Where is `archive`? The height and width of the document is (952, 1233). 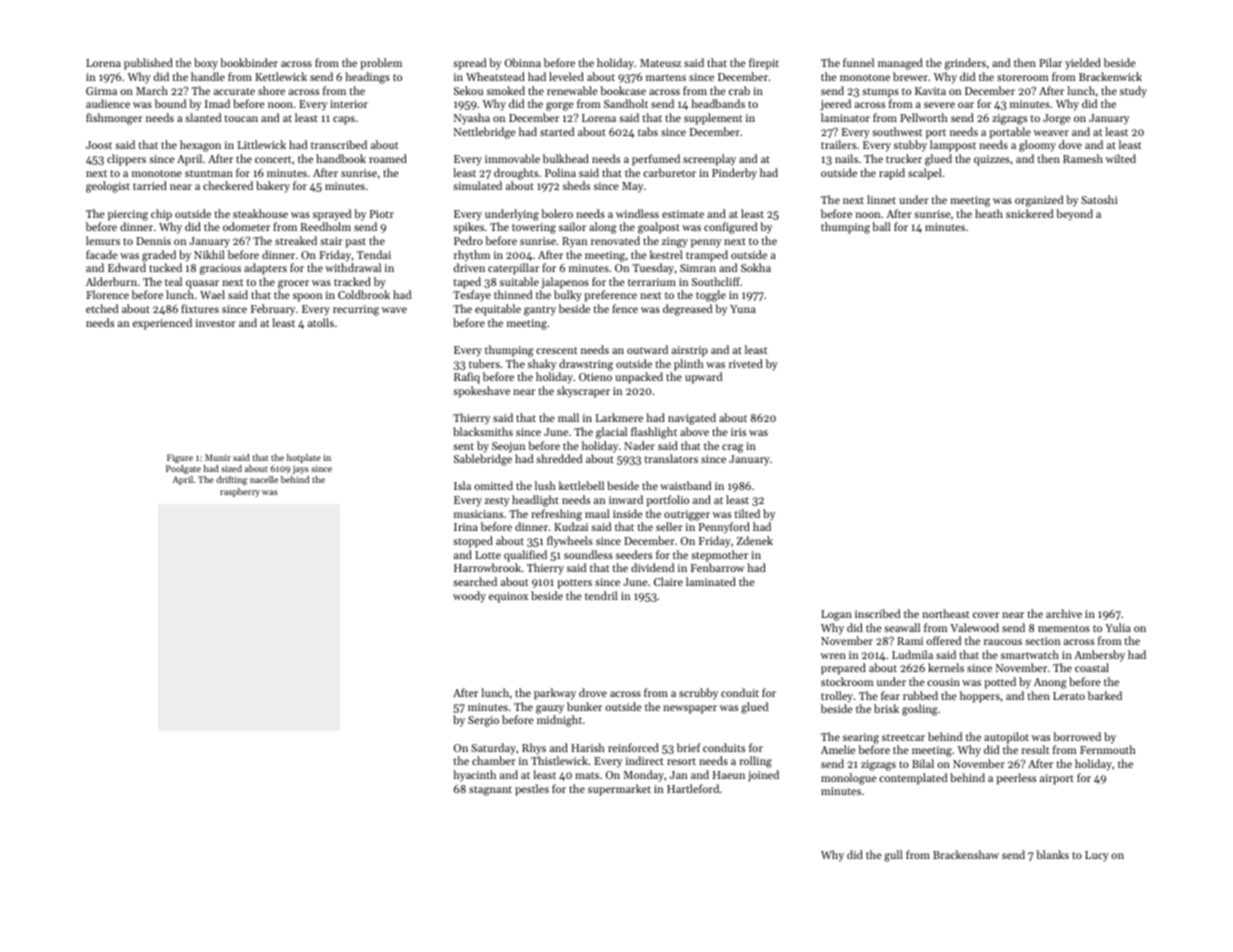 archive is located at coordinates (1064, 613).
